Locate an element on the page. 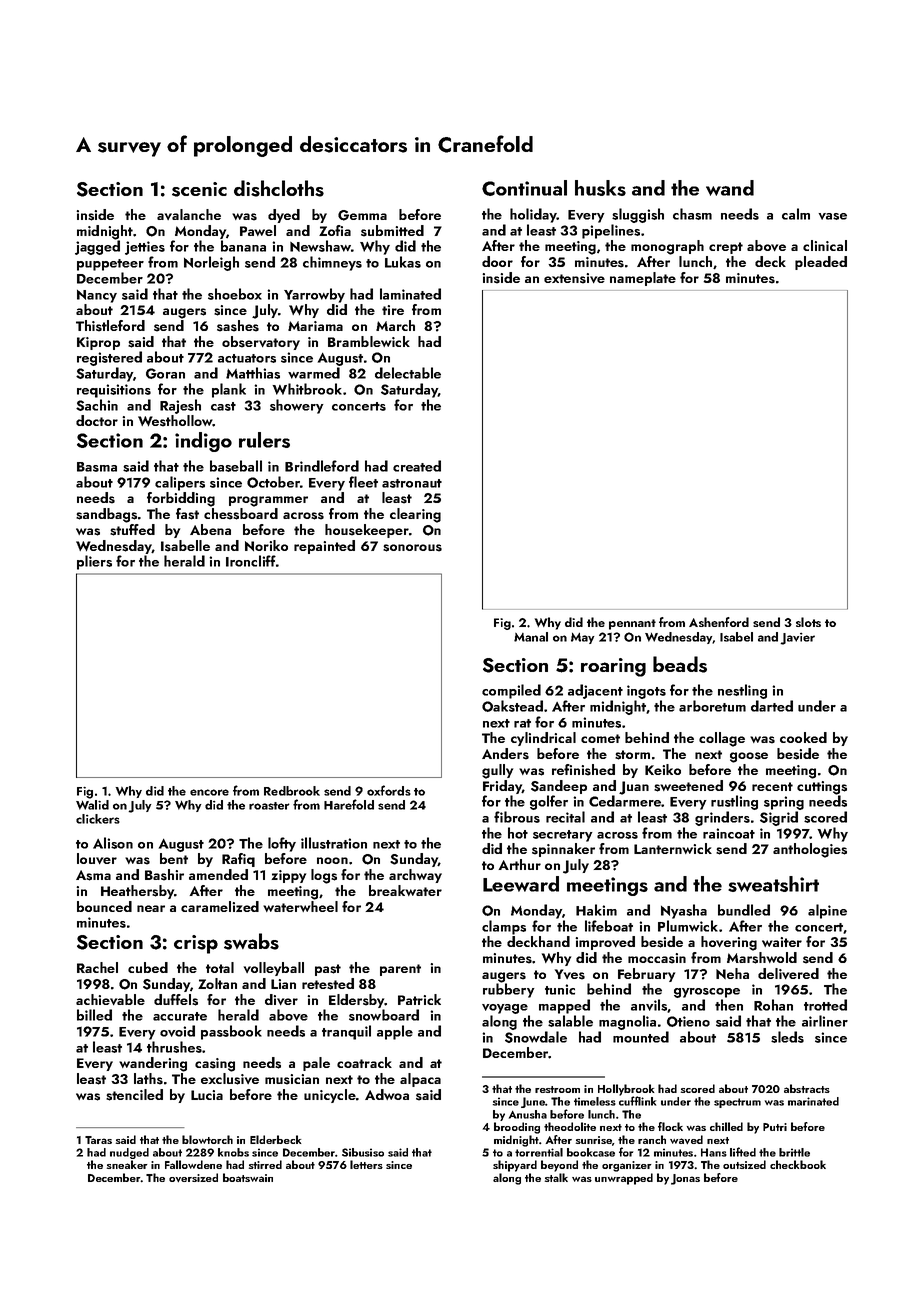 This page has width=924, height=1314. pennant is located at coordinates (632, 624).
